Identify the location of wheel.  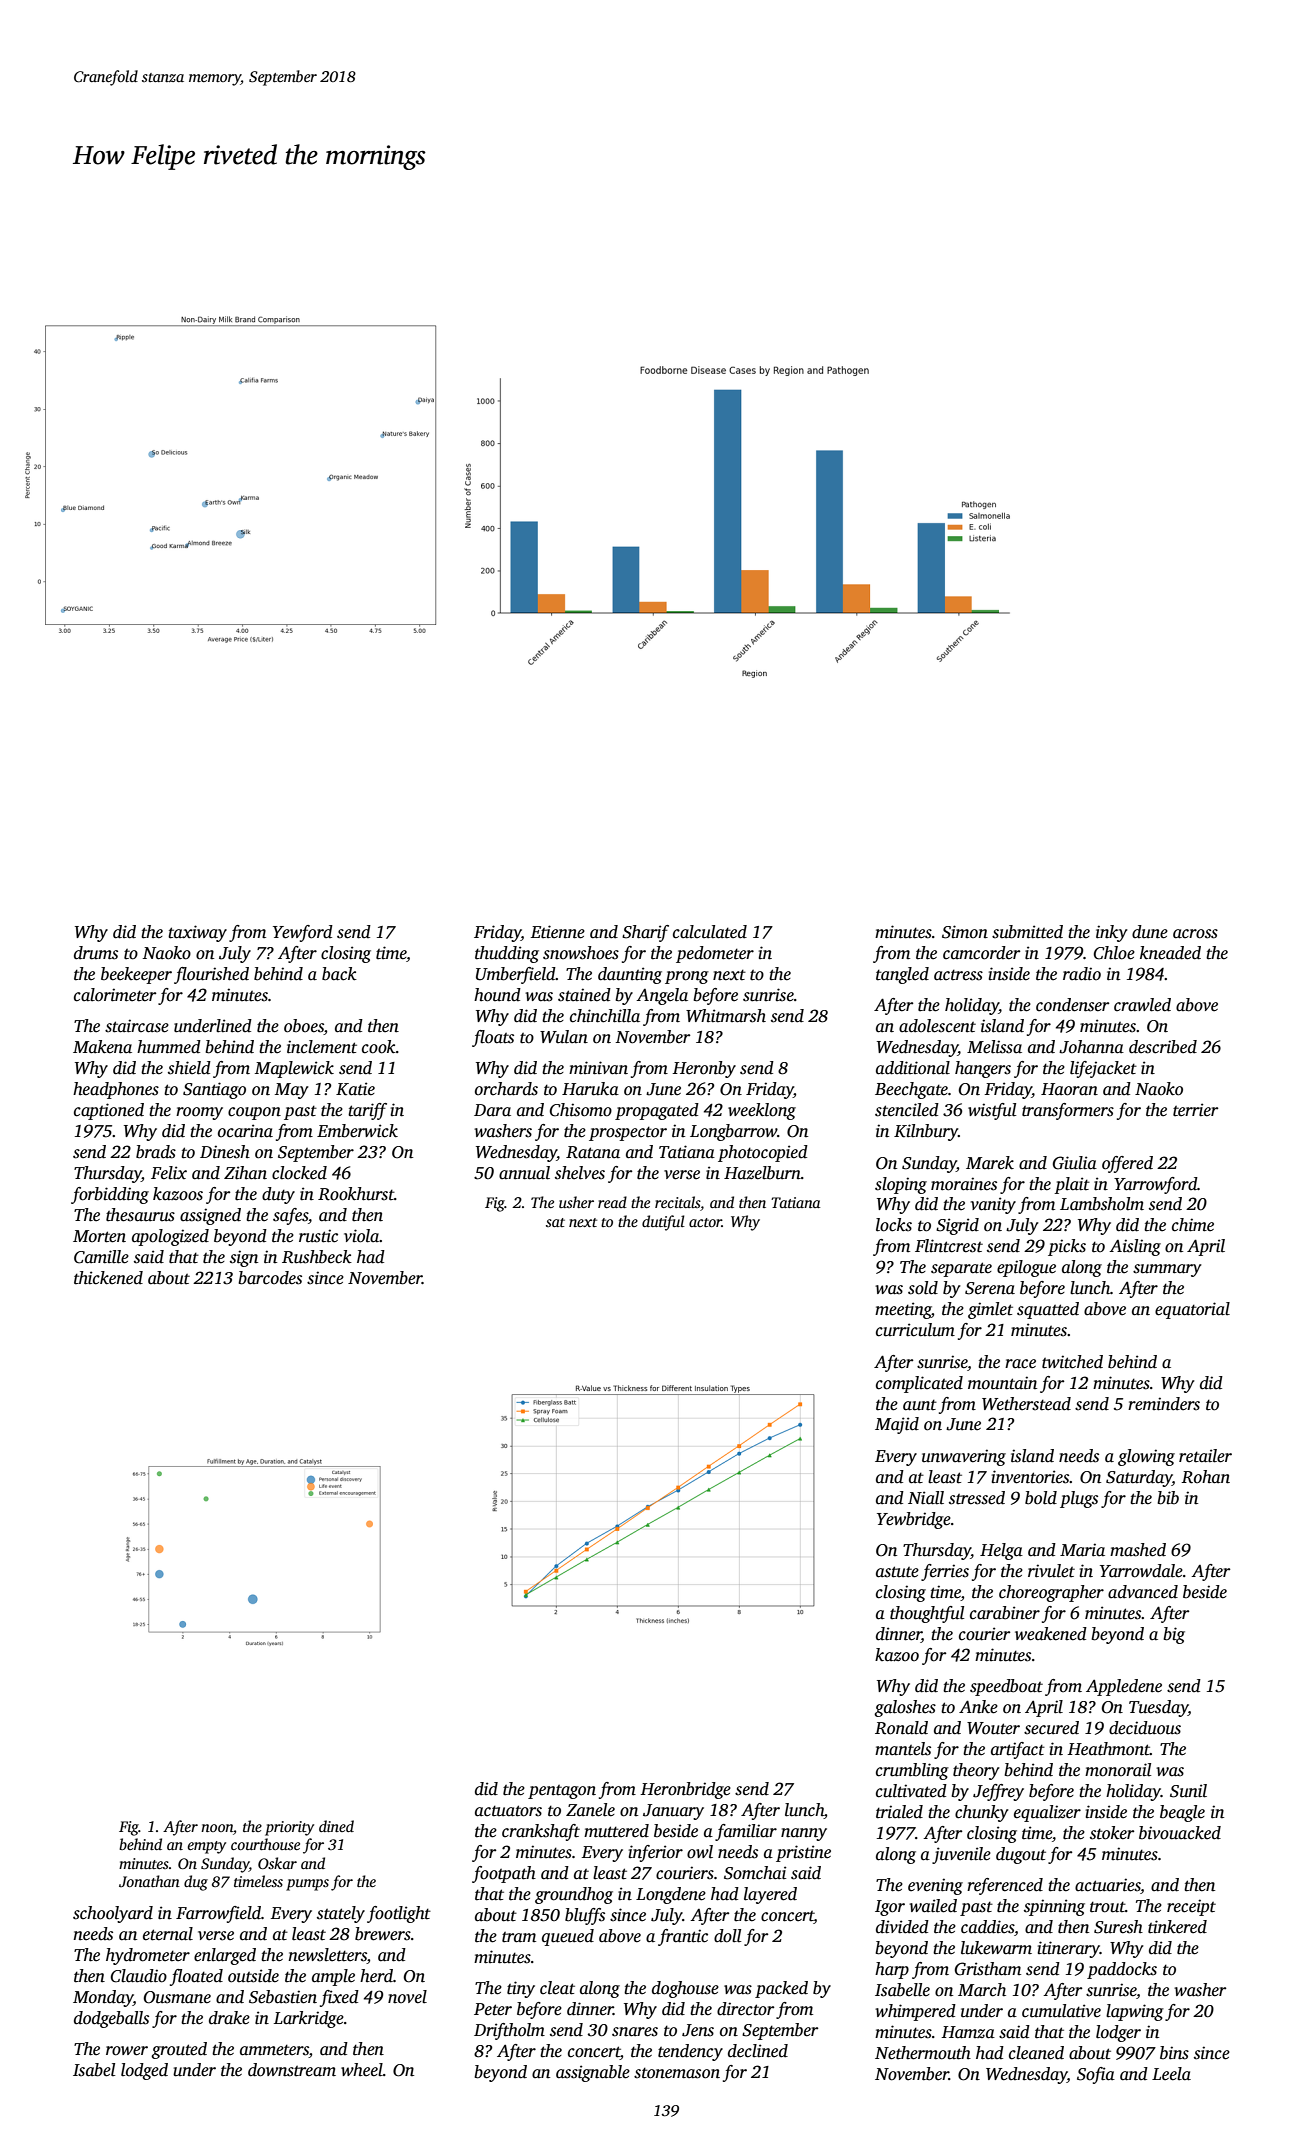
(362, 2070).
